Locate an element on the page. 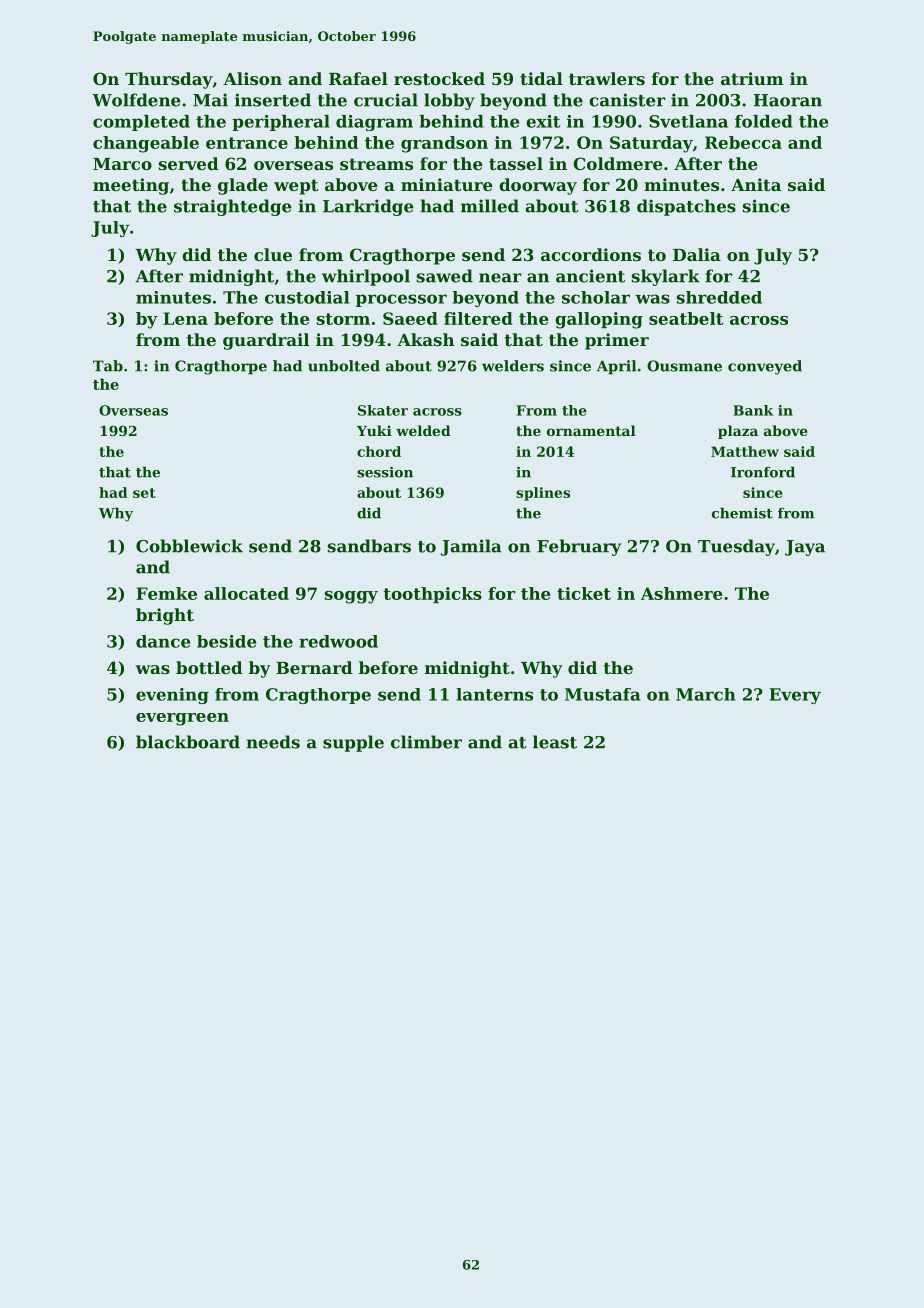  Femke is located at coordinates (166, 593).
